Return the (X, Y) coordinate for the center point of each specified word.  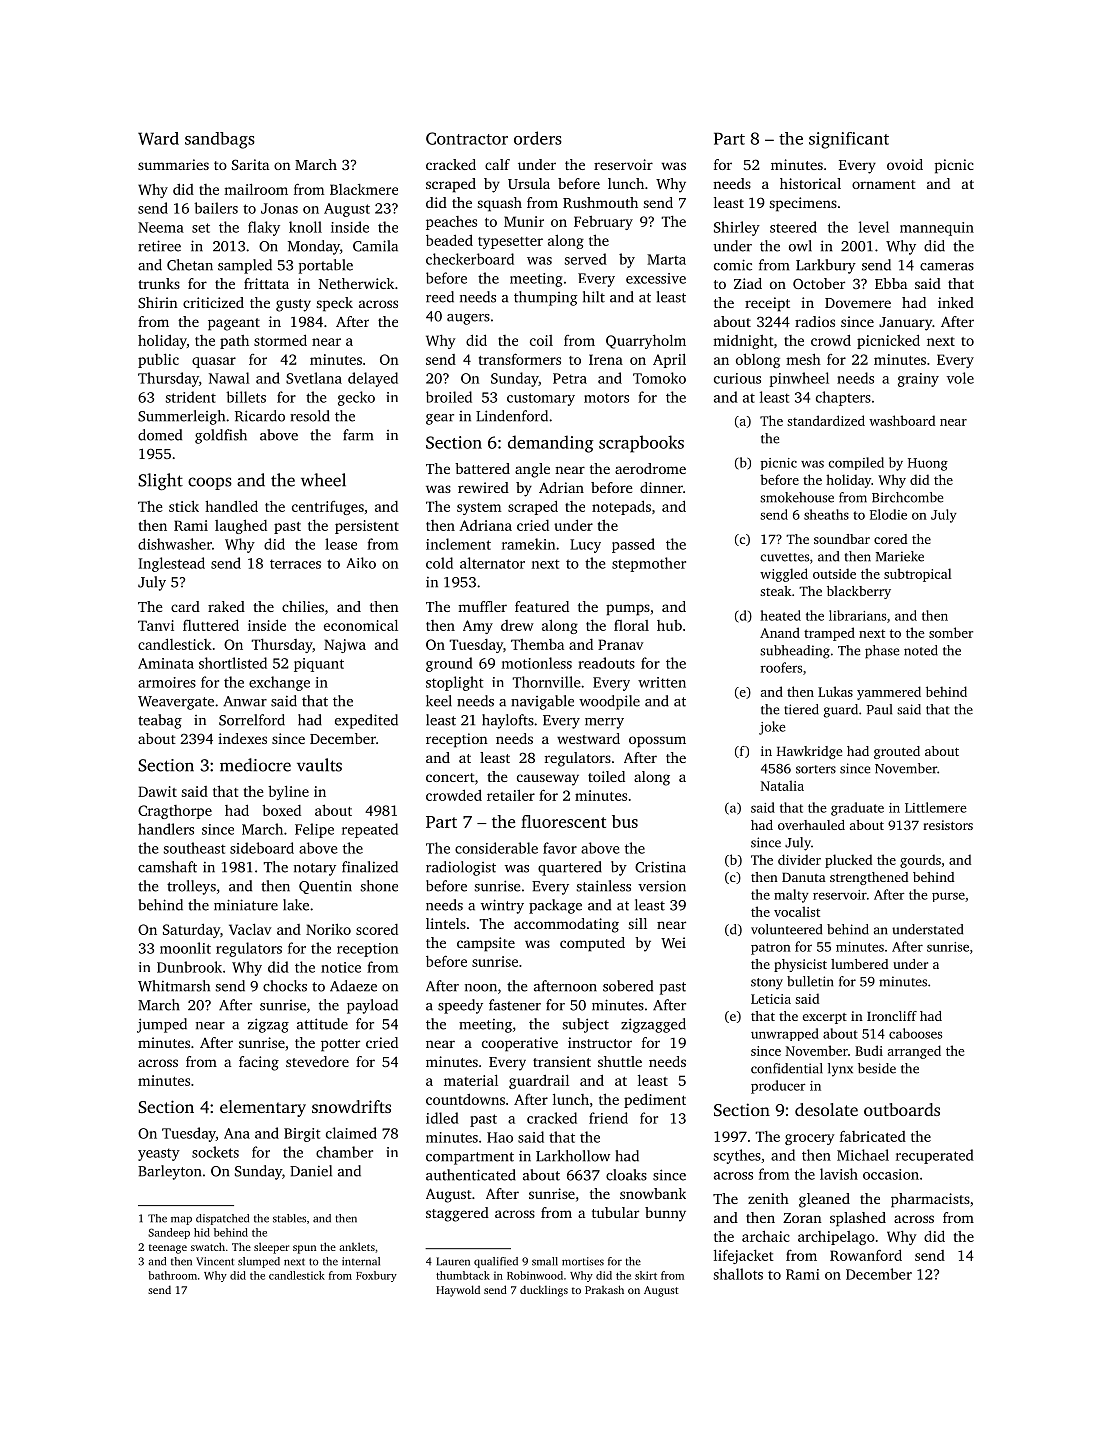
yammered (889, 693)
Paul (879, 709)
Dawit (157, 791)
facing (259, 1063)
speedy (460, 1006)
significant (849, 140)
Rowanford (866, 1255)
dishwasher (175, 544)
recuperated (935, 1156)
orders (538, 138)
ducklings (544, 1291)
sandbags (220, 140)
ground (449, 664)
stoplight (455, 683)
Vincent (215, 1261)
